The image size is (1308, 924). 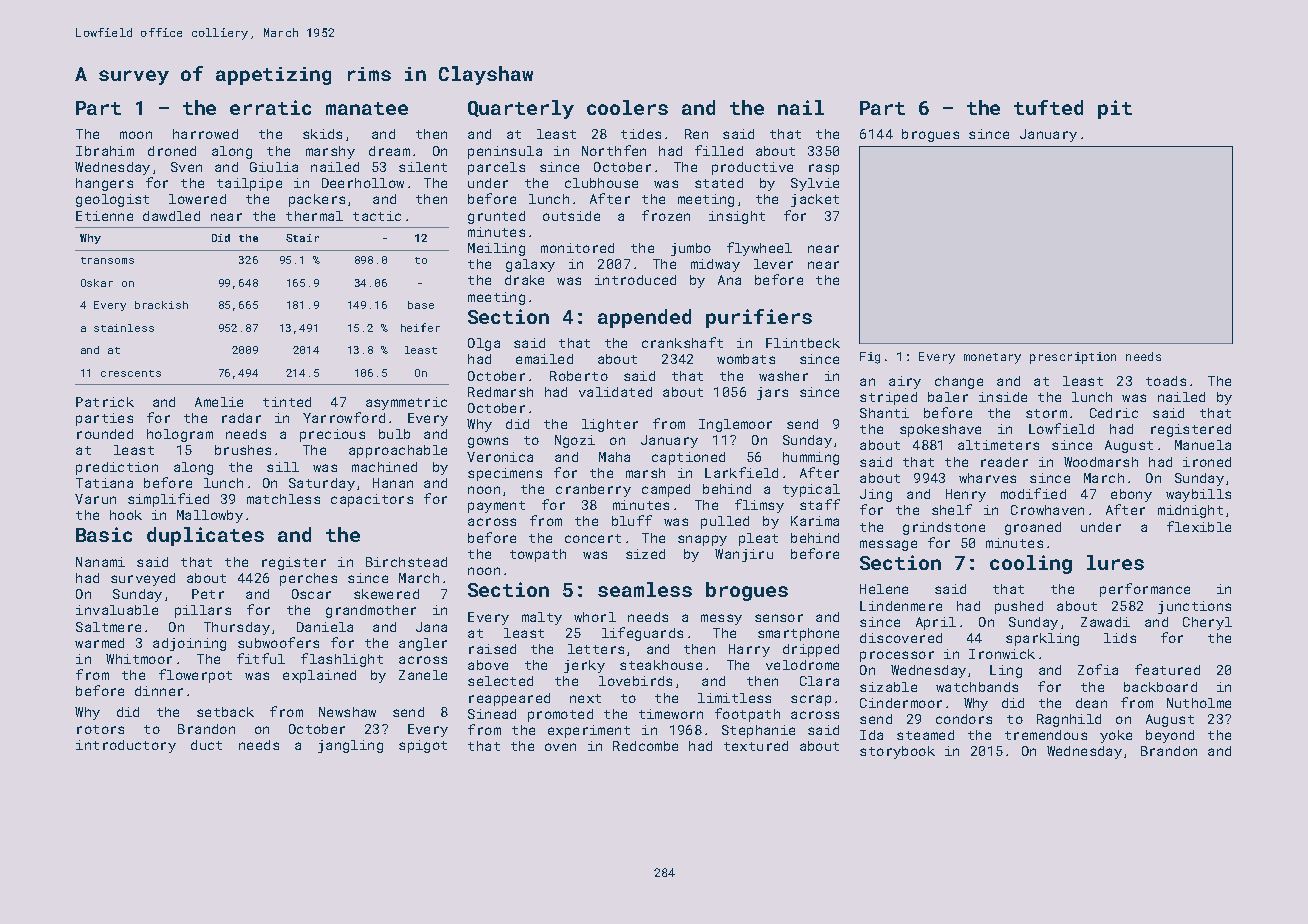 What do you see at coordinates (1115, 109) in the page?
I see `pit` at bounding box center [1115, 109].
